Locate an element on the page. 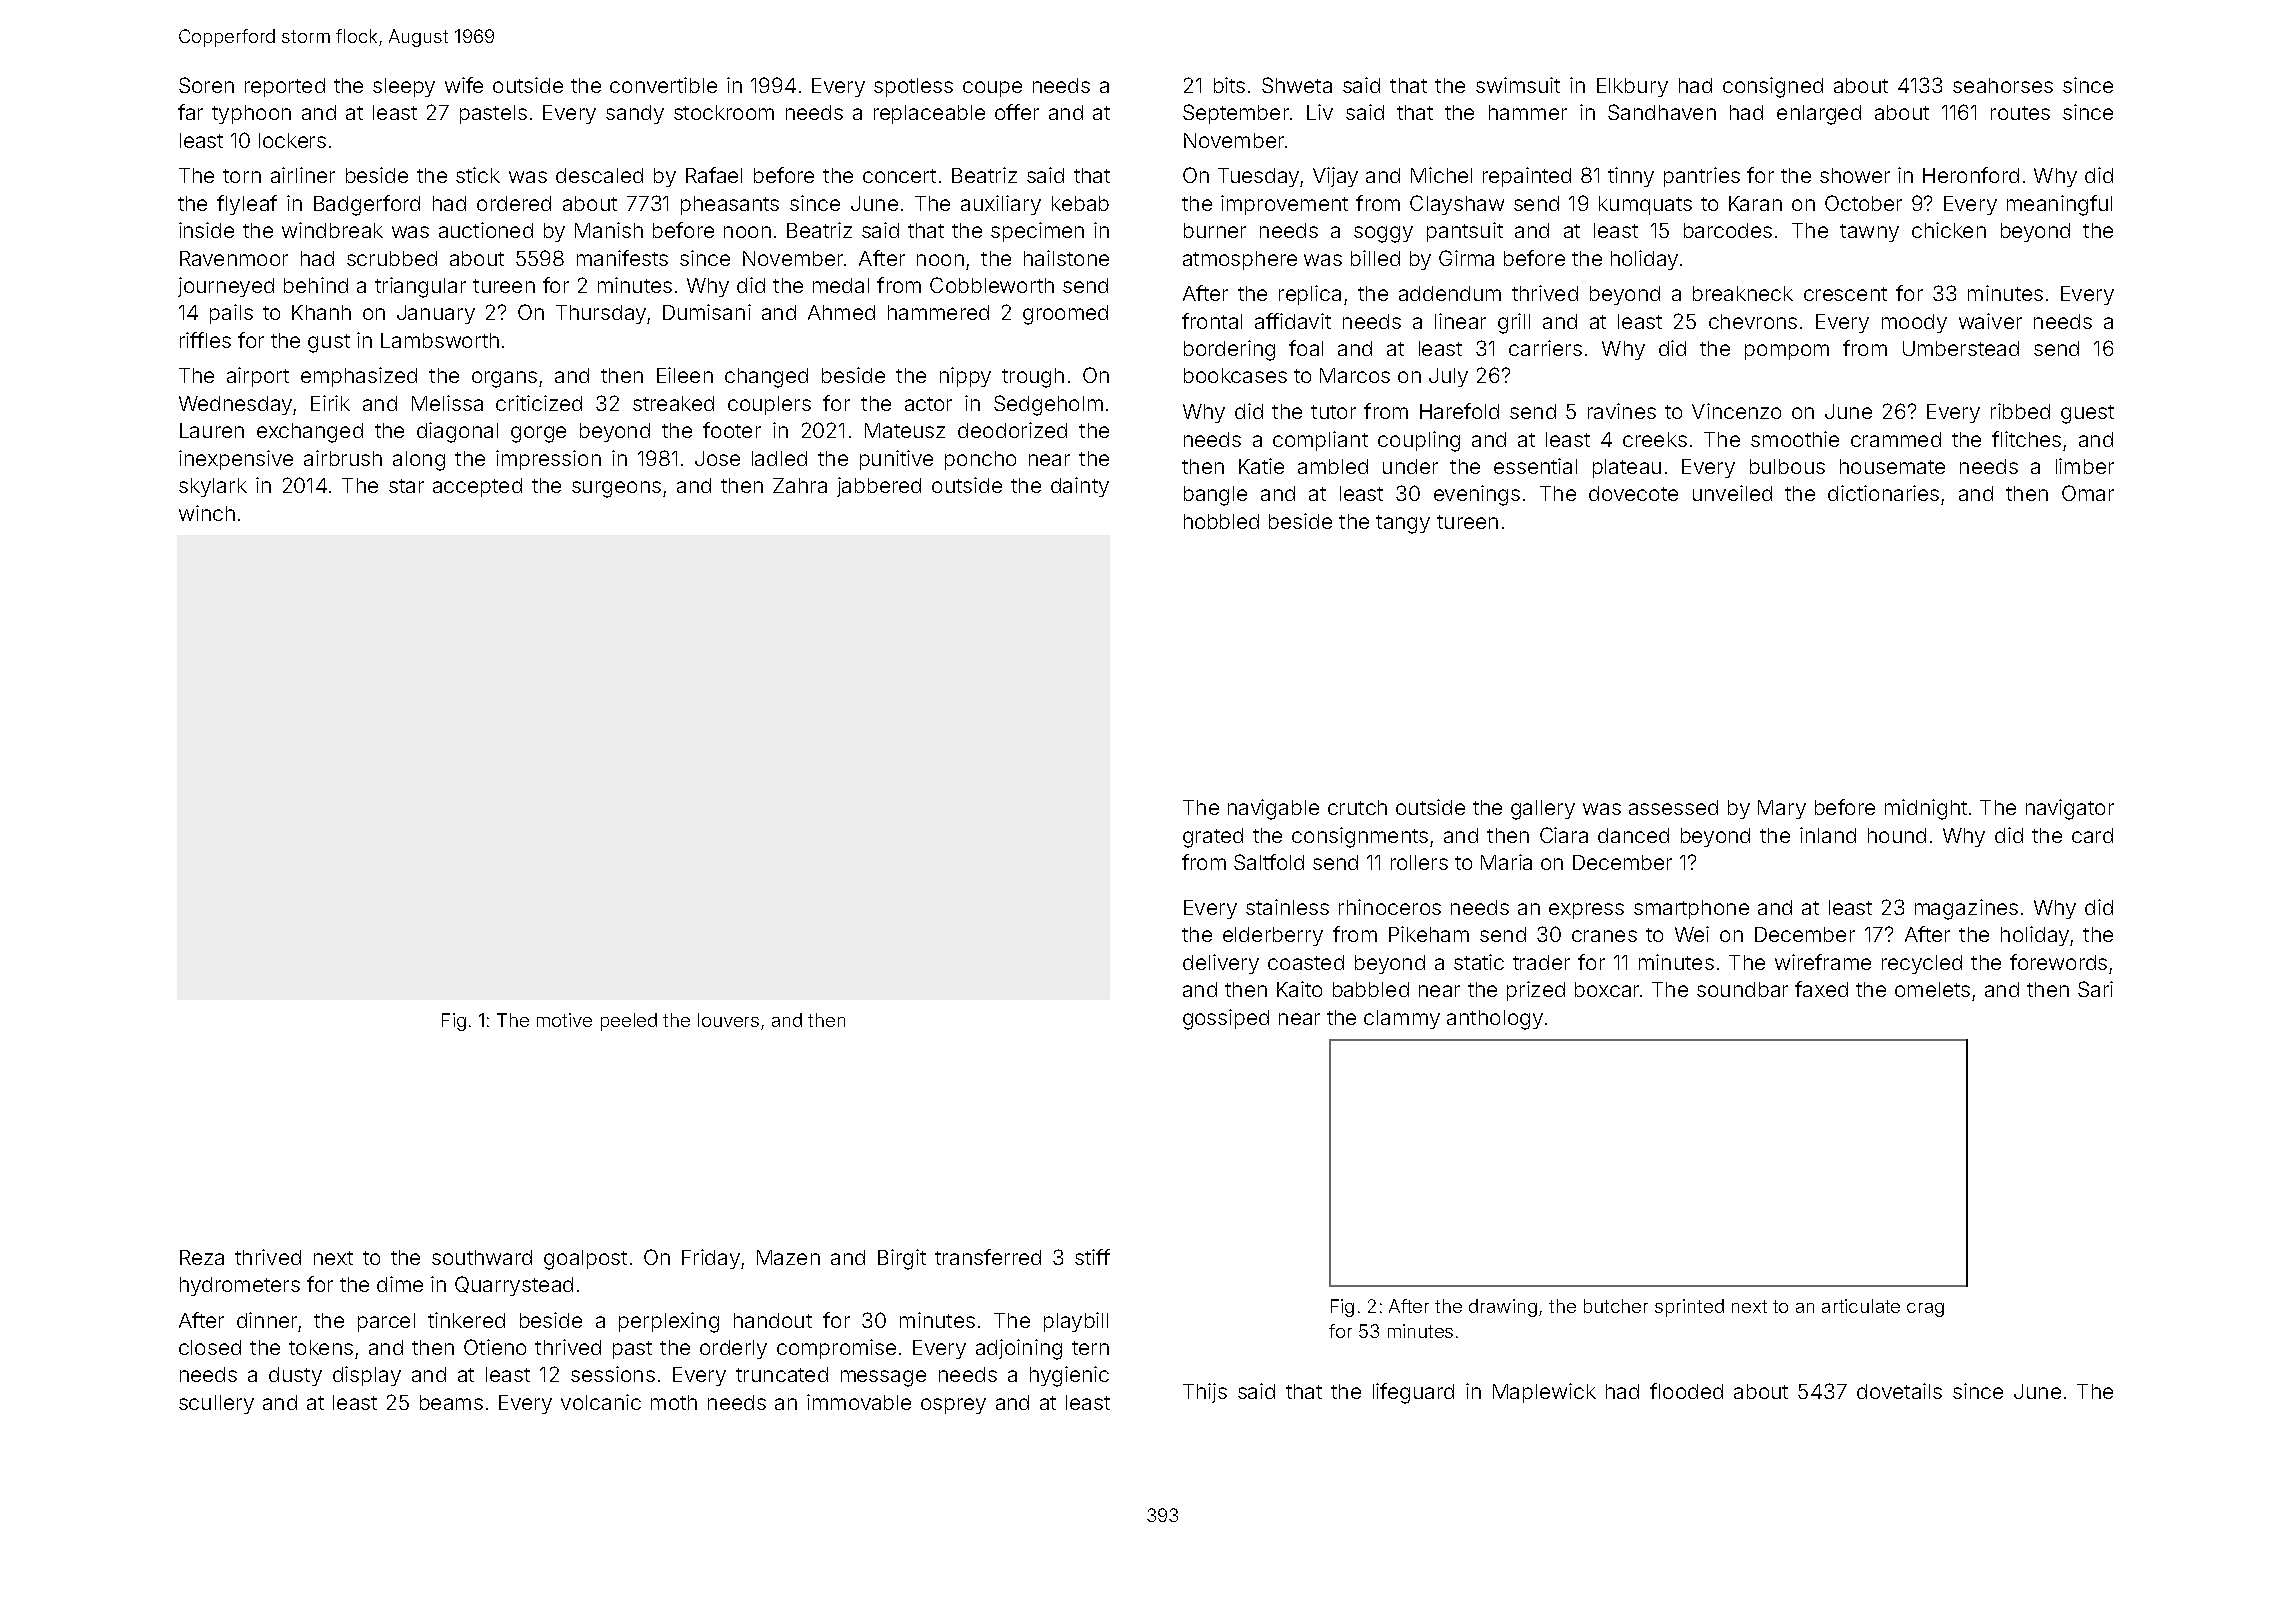 Image resolution: width=2292 pixels, height=1620 pixels. pantries is located at coordinates (1702, 177).
